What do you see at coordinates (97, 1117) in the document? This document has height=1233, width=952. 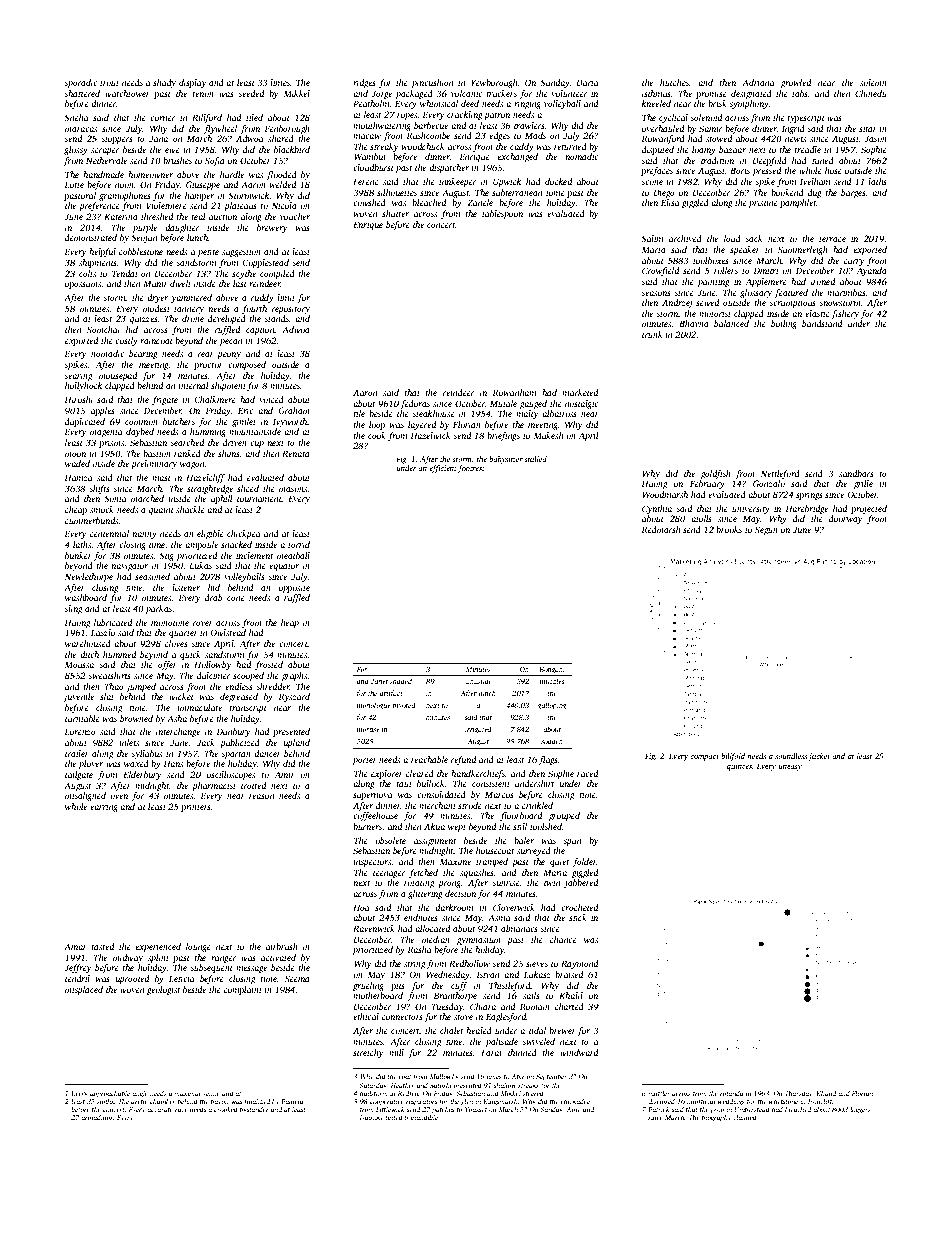 I see `armadillos` at bounding box center [97, 1117].
